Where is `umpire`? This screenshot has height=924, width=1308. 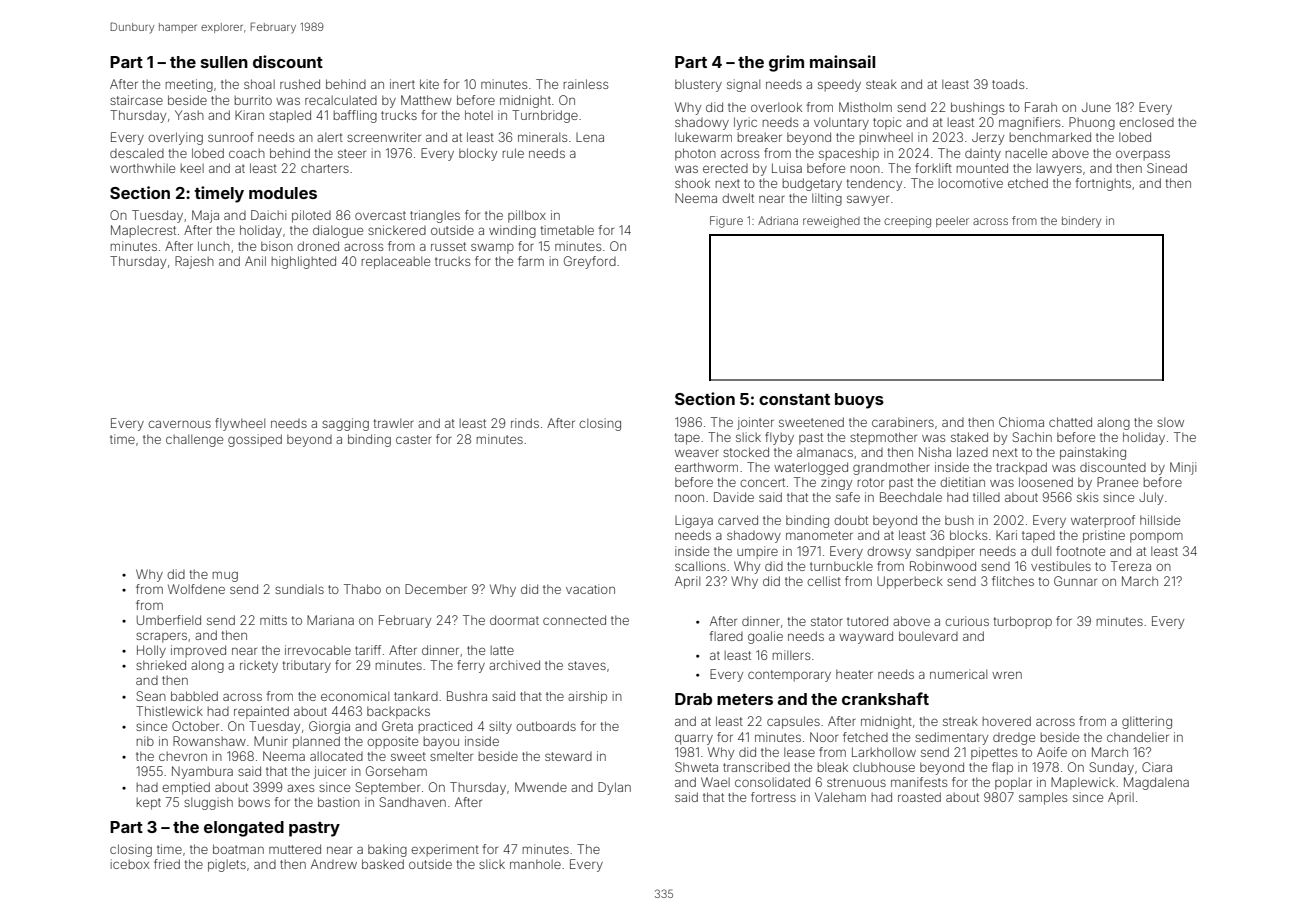
umpire is located at coordinates (757, 552).
